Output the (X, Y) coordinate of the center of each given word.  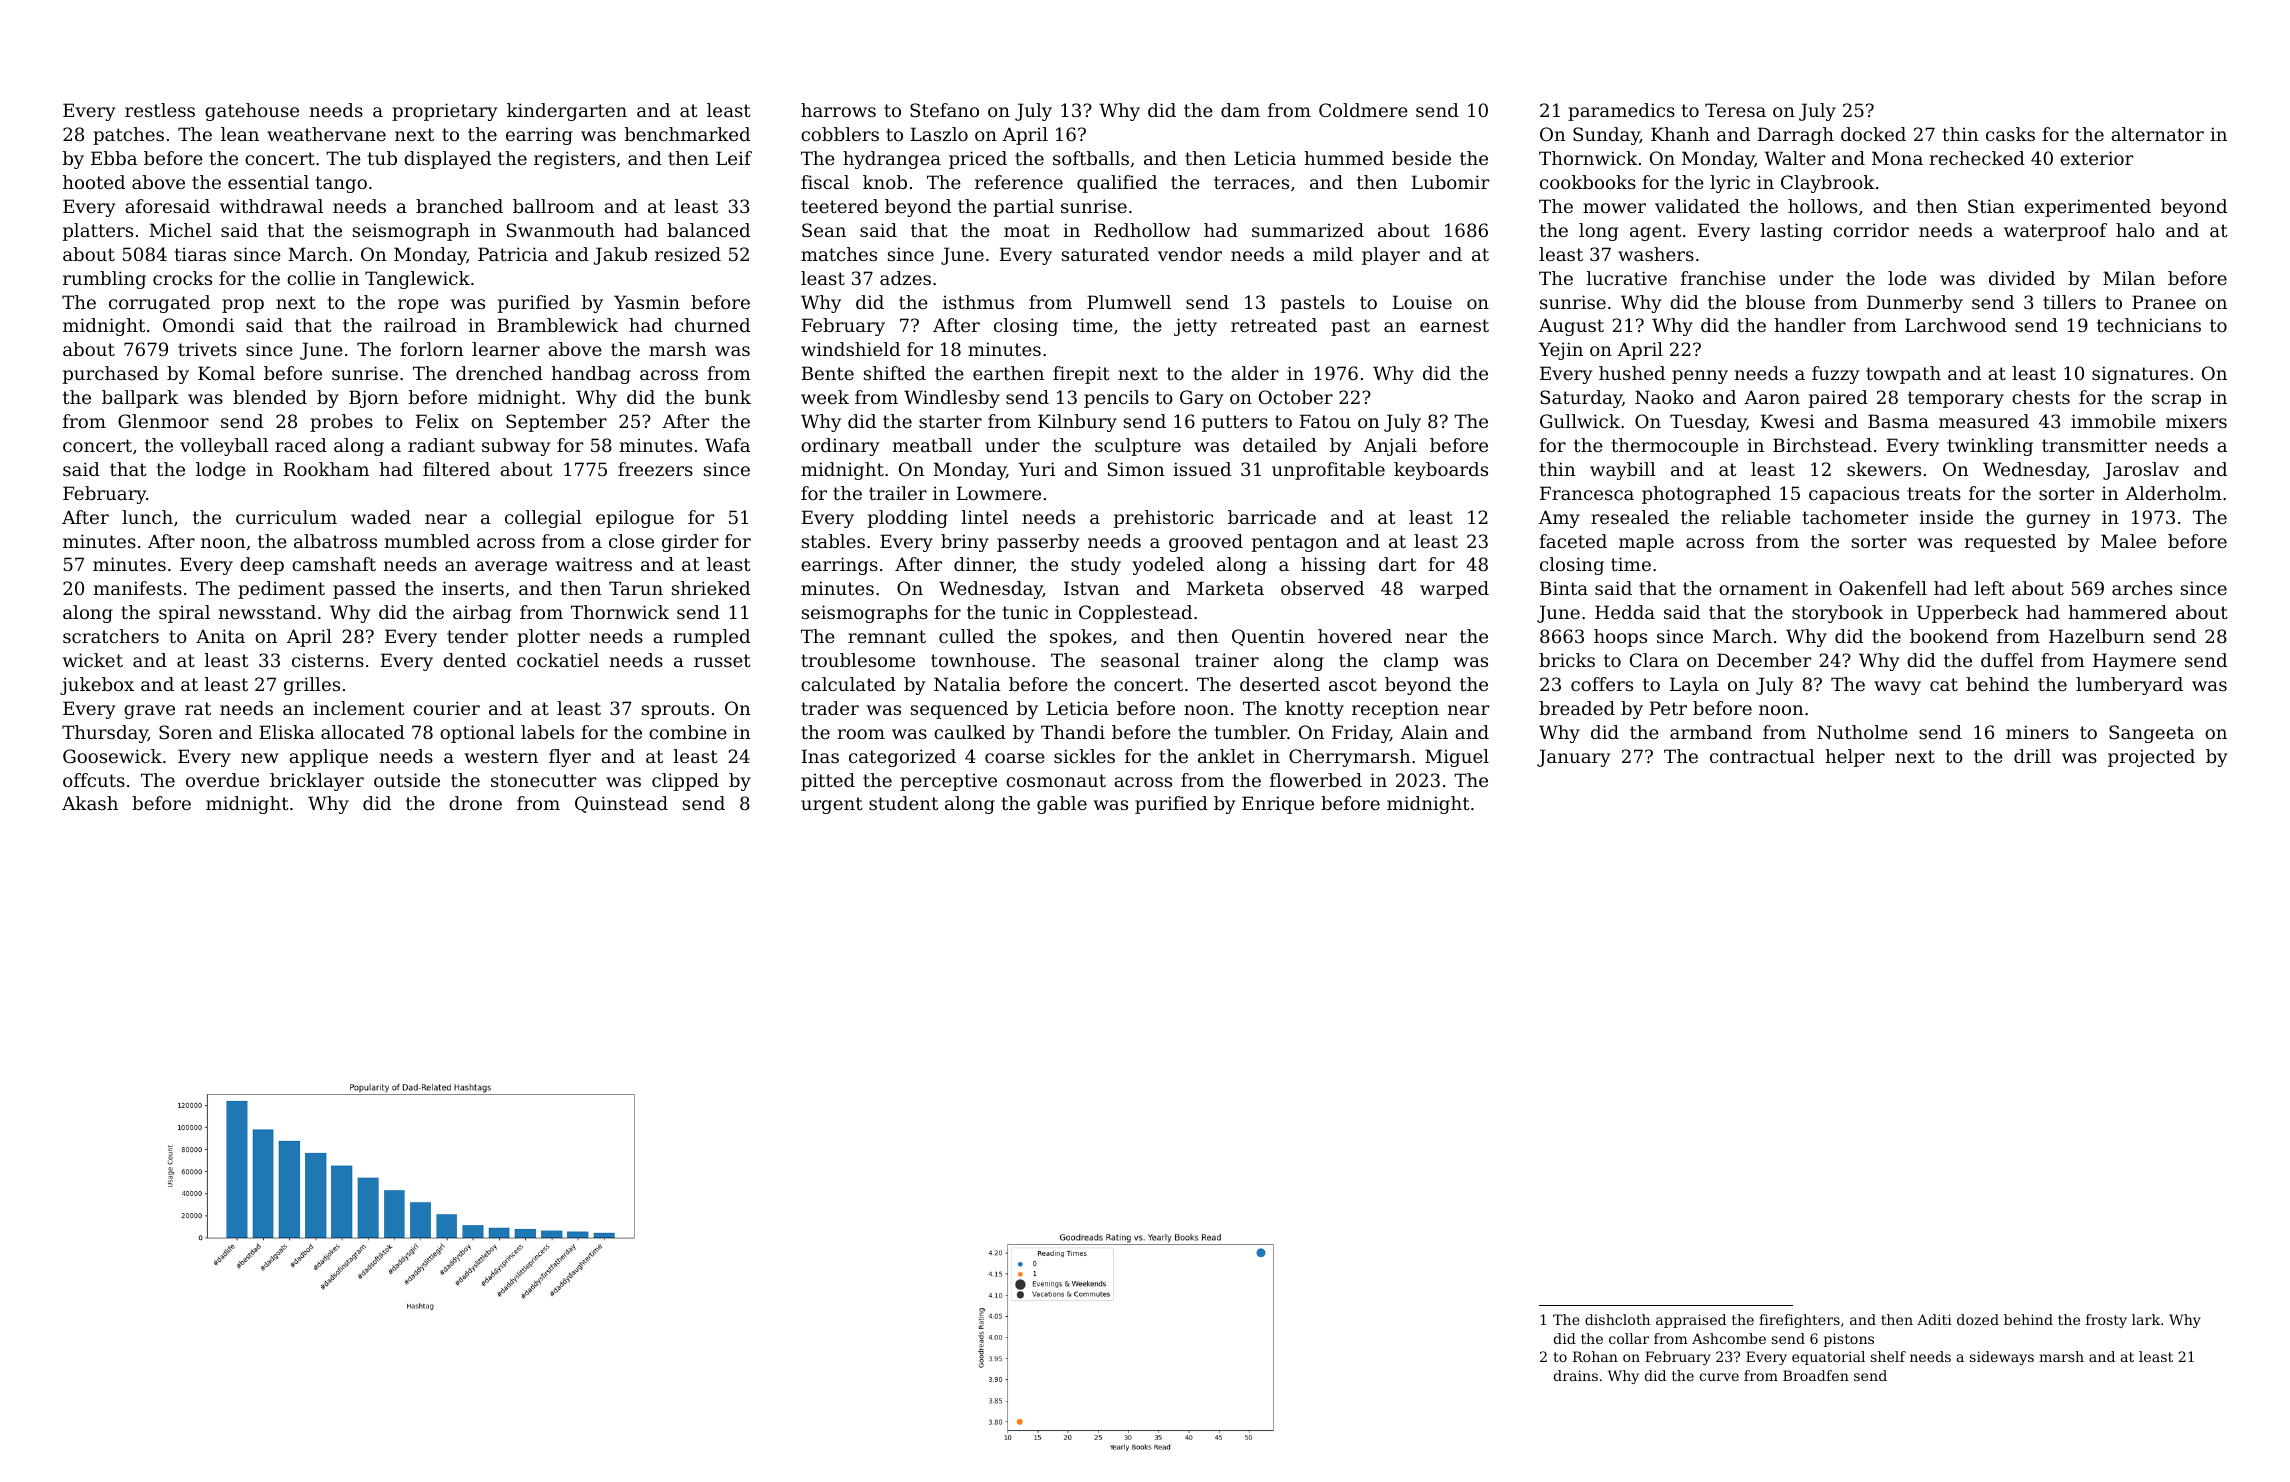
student (903, 803)
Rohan (1595, 1356)
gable (1062, 805)
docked (1873, 134)
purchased (111, 375)
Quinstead (621, 804)
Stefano (944, 110)
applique (328, 758)
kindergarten (567, 112)
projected (2151, 758)
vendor (1190, 254)
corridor (1871, 230)
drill (2032, 756)
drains (1576, 1375)
